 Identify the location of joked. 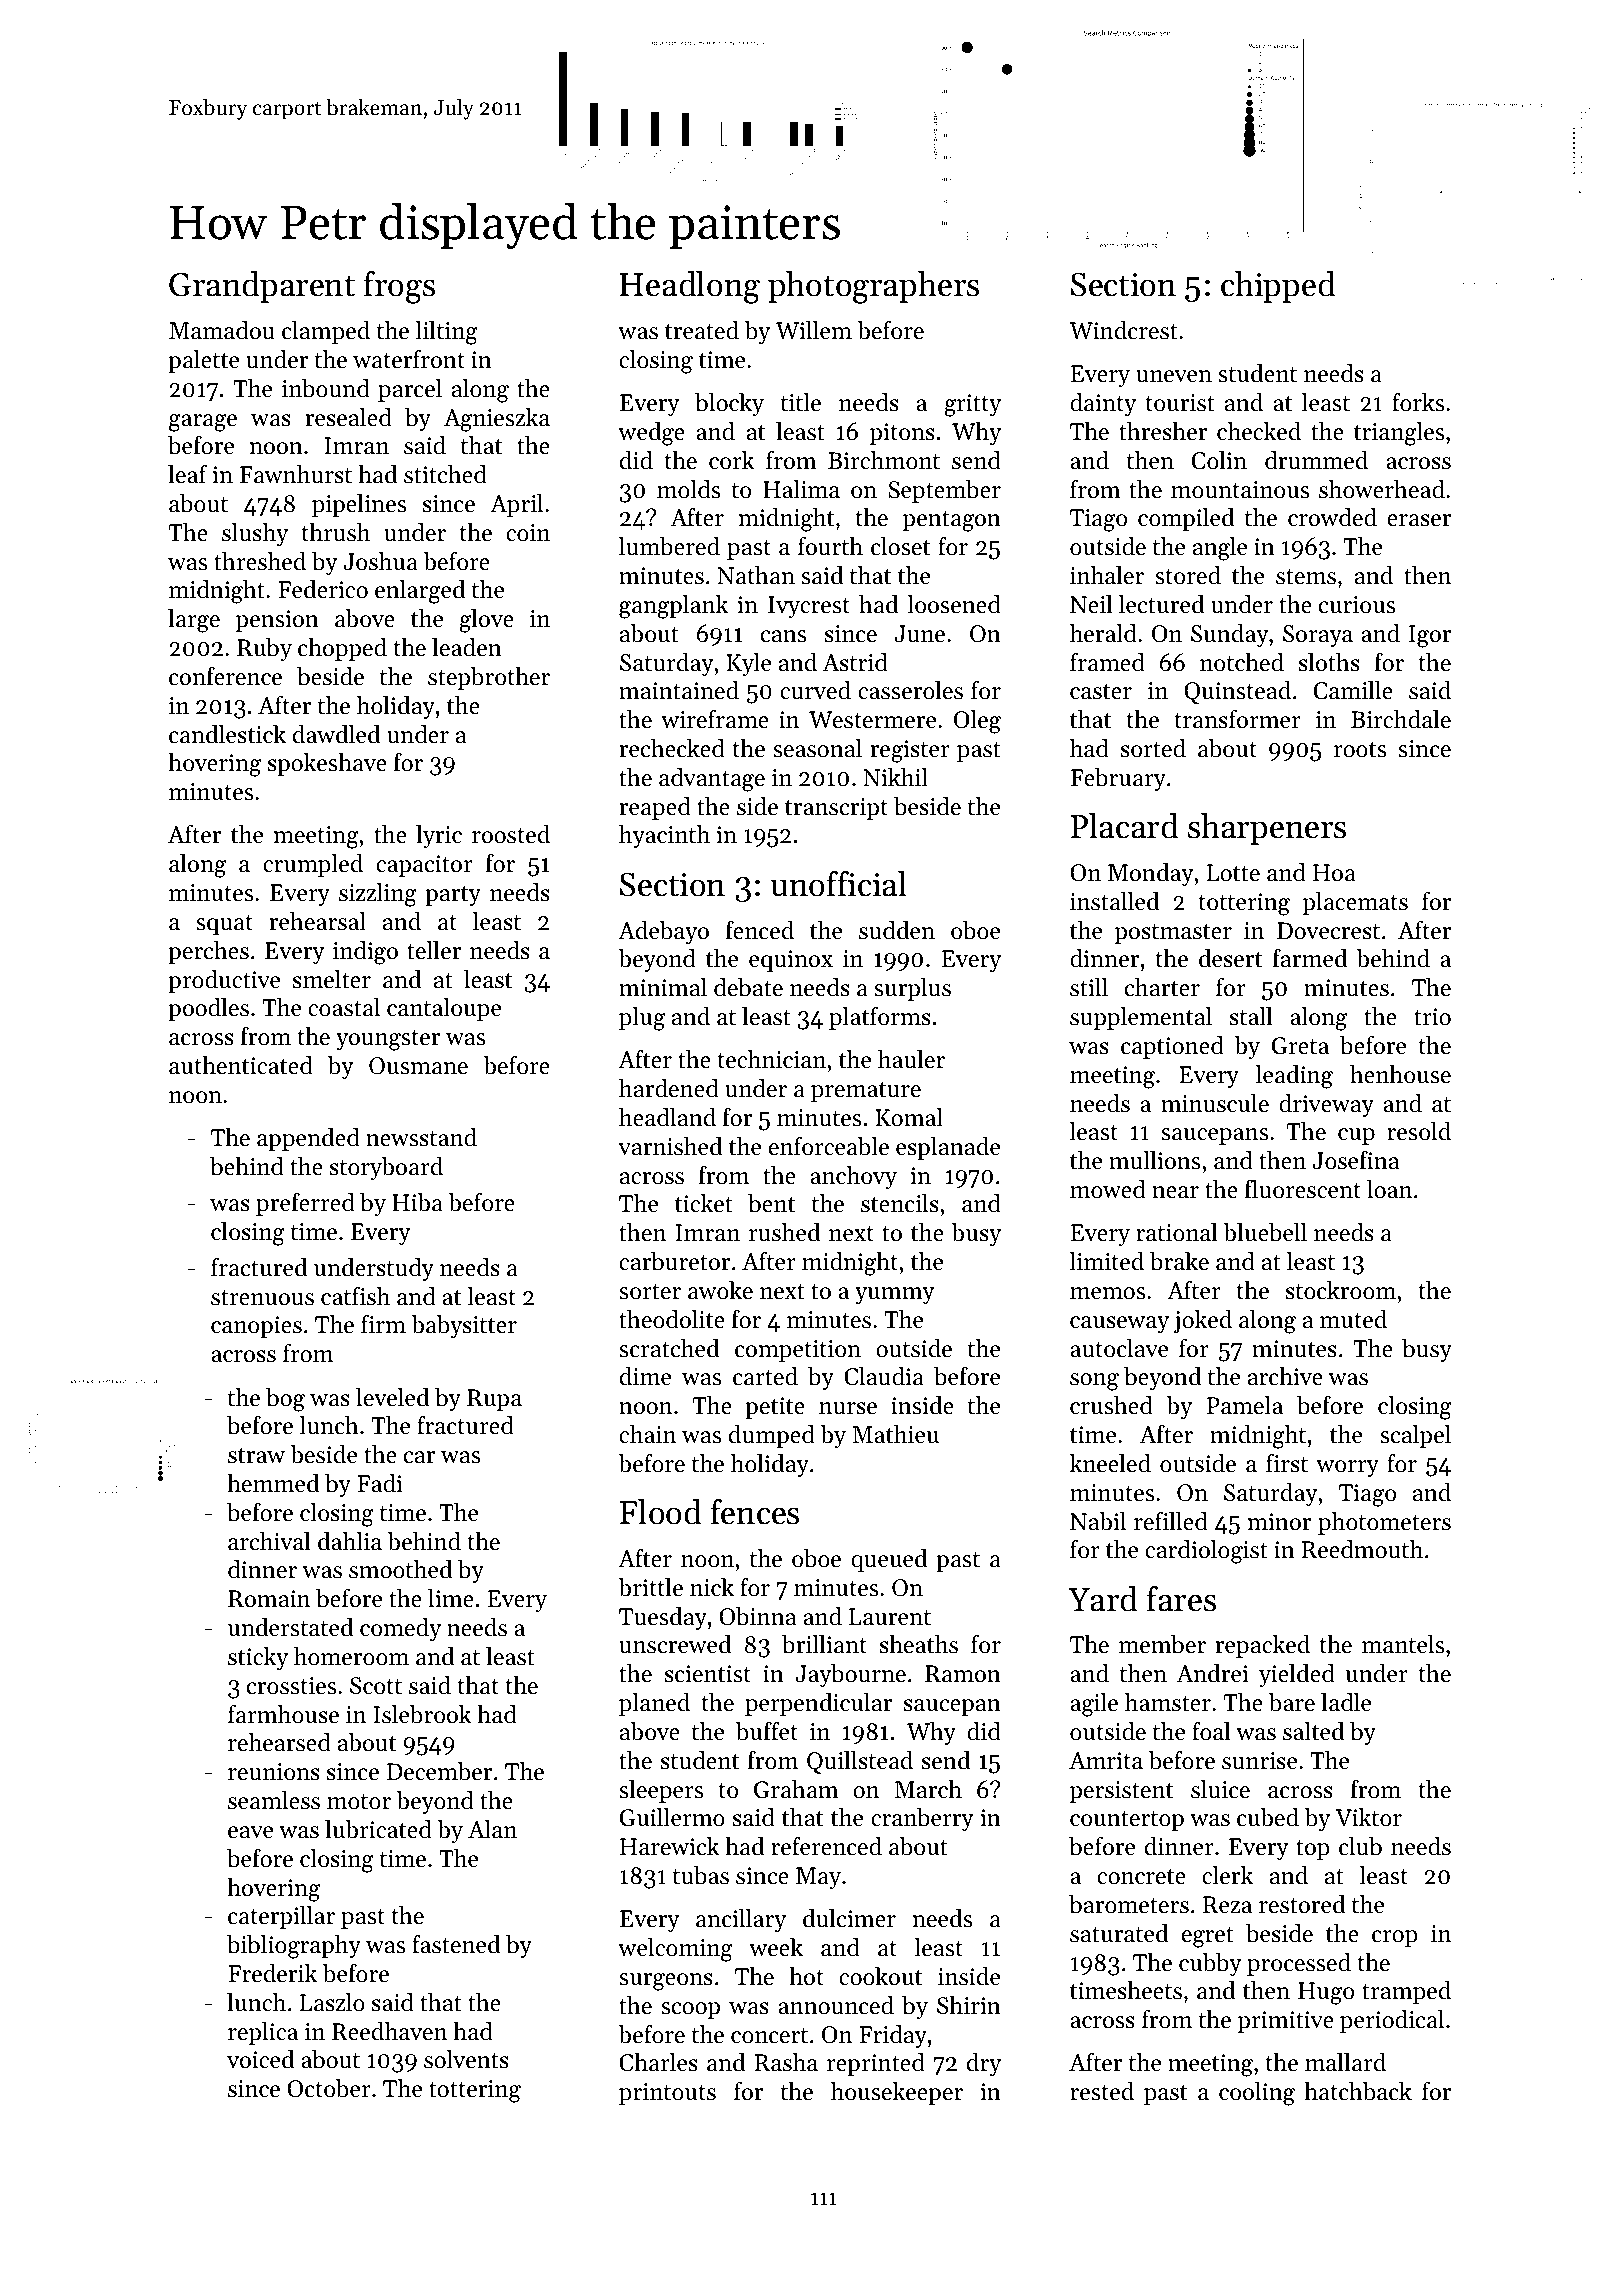
(1203, 1321).
